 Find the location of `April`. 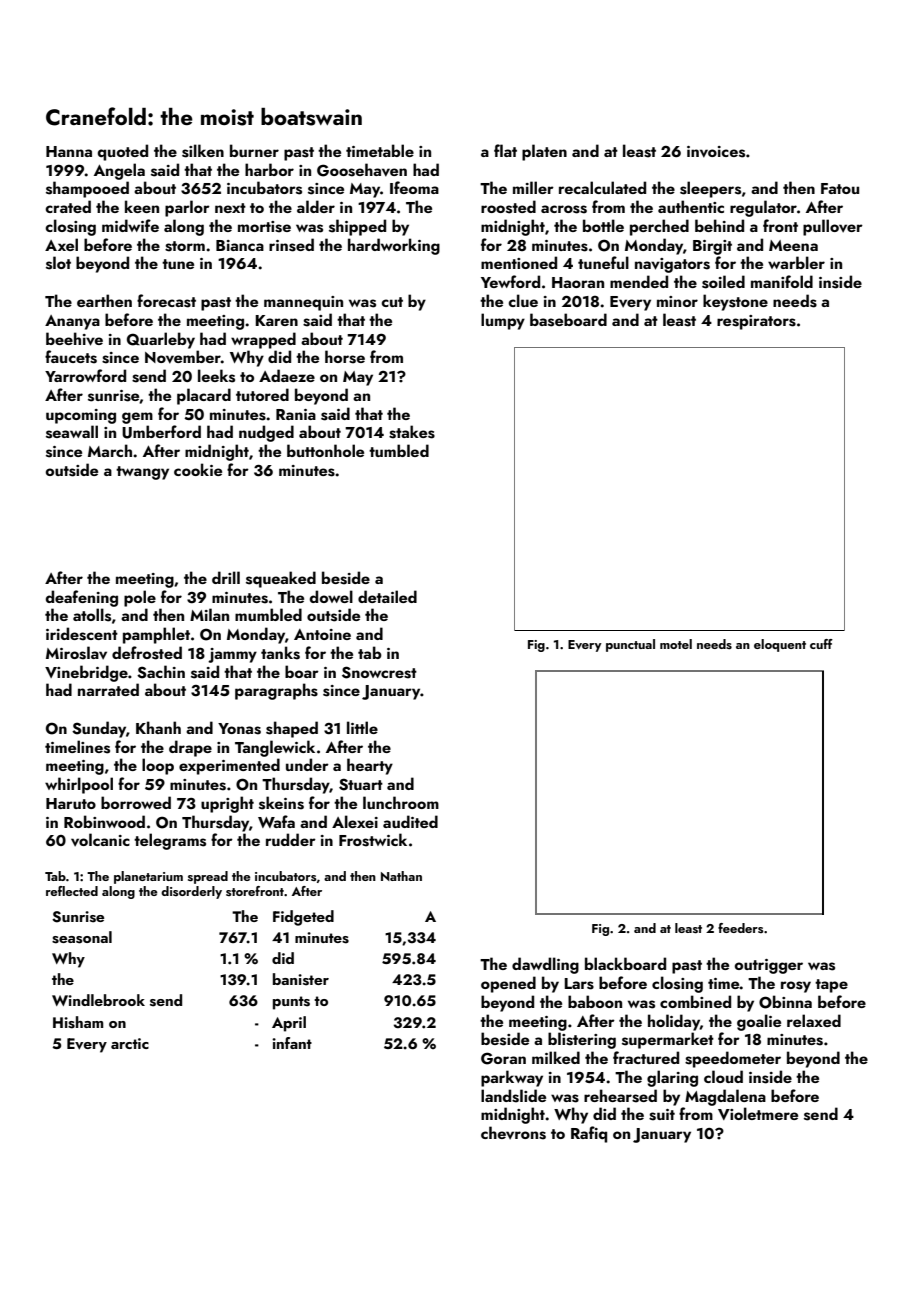

April is located at coordinates (289, 1024).
